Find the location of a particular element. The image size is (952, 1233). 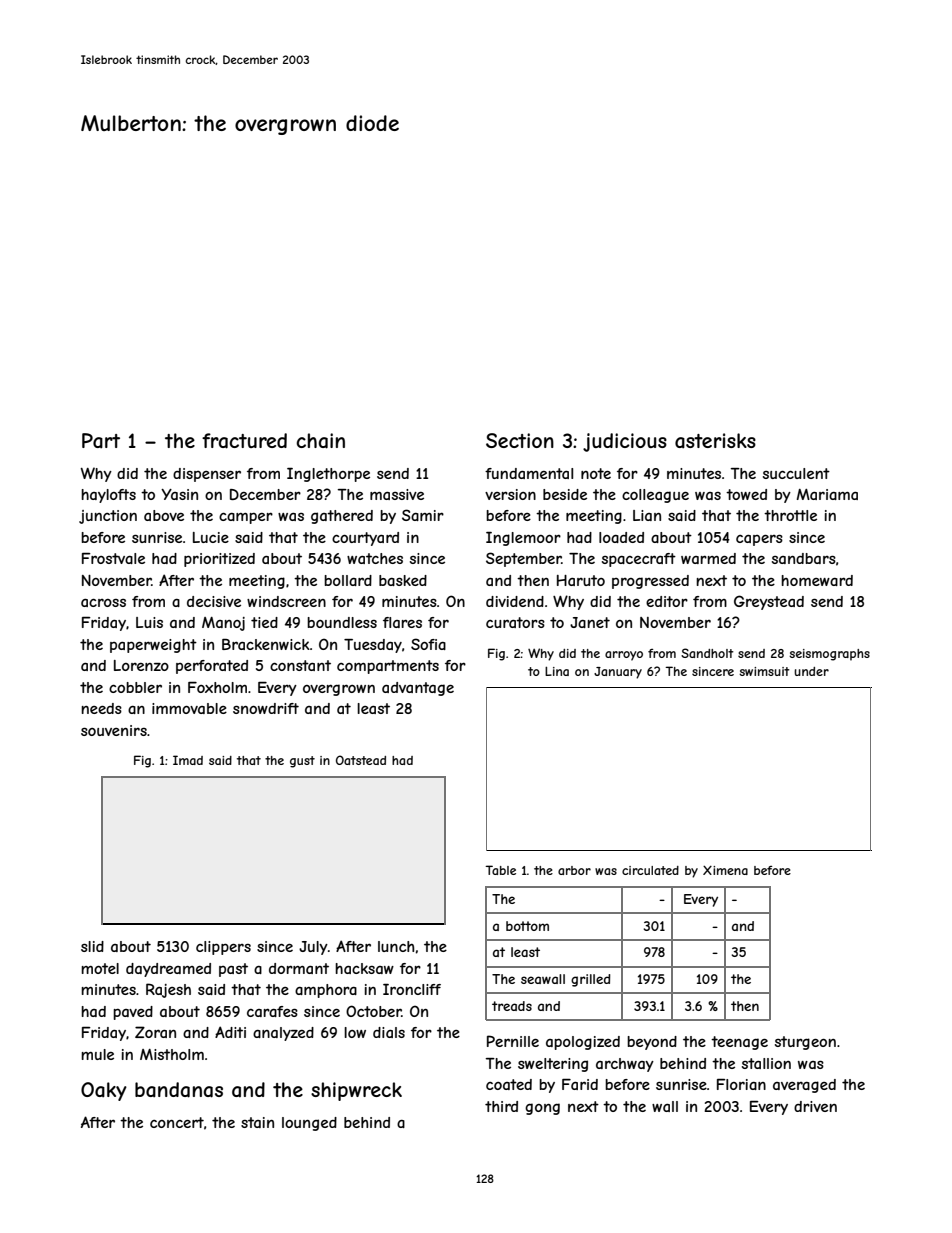

analyzed is located at coordinates (283, 1034).
